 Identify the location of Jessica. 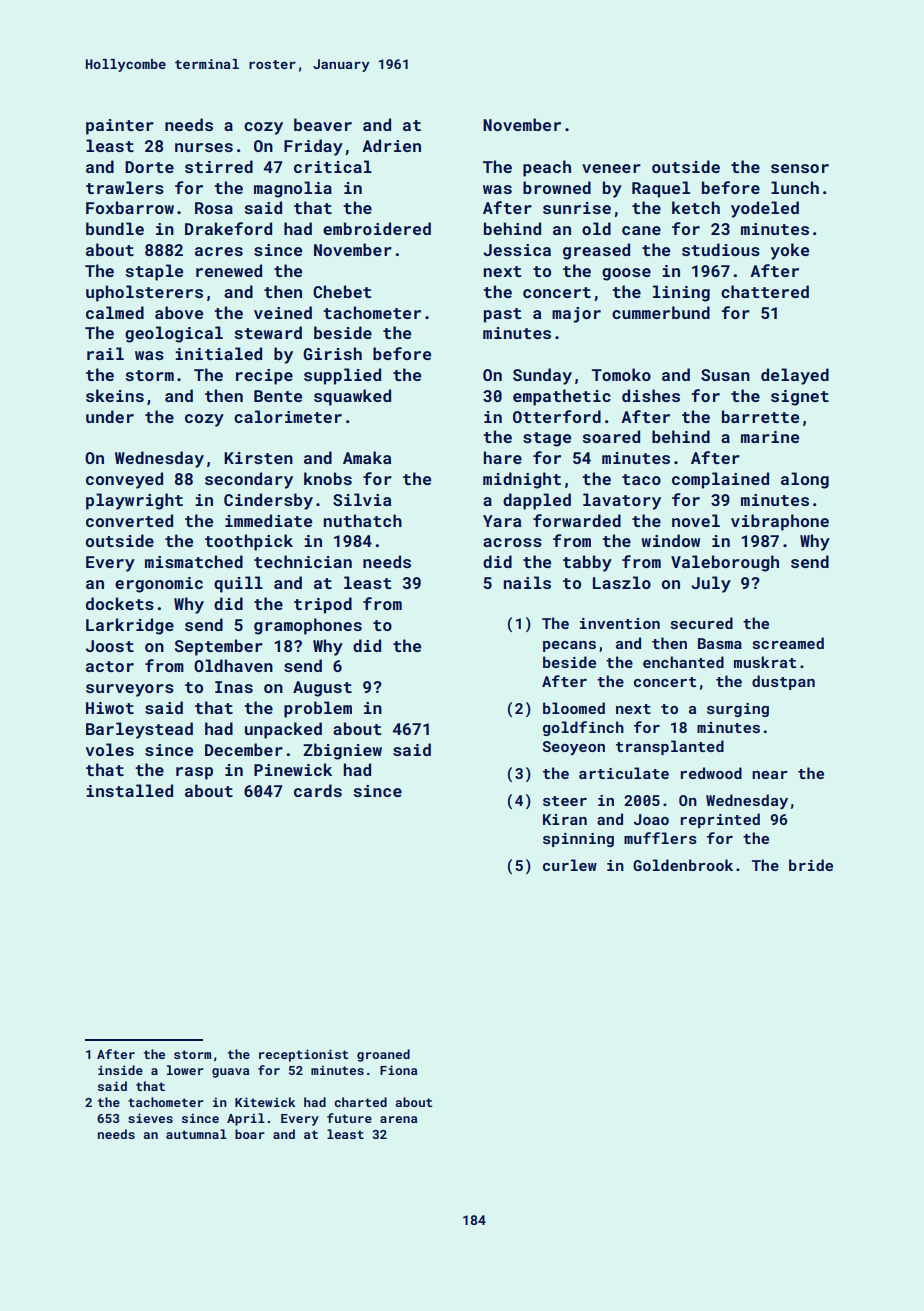
(517, 250).
